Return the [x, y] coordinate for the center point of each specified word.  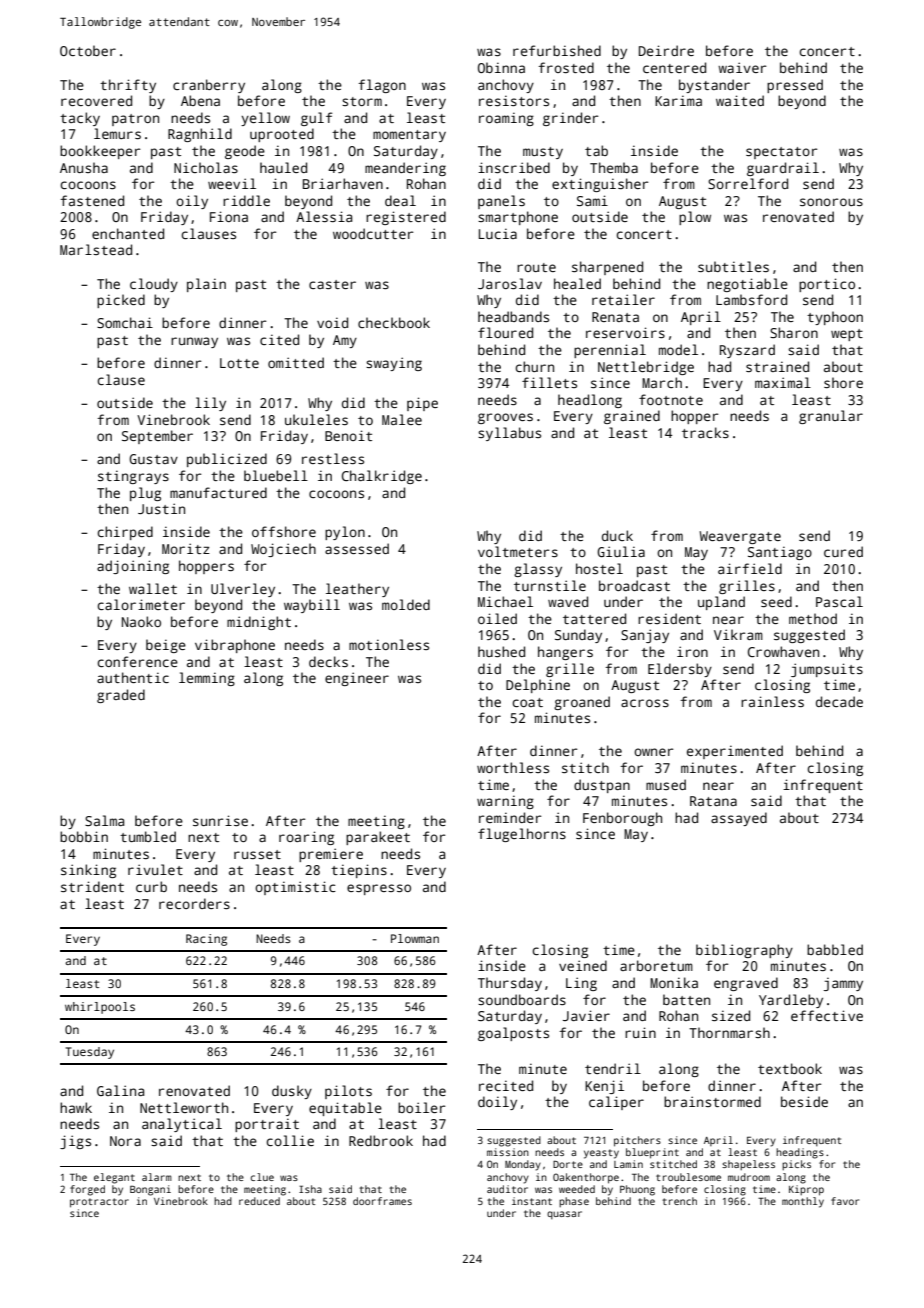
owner [653, 752]
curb [151, 886]
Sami [592, 200]
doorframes [382, 1201]
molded [406, 604]
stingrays [133, 477]
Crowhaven [783, 651]
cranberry [209, 86]
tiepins [359, 871]
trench [679, 1201]
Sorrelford [748, 183]
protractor [99, 1203]
